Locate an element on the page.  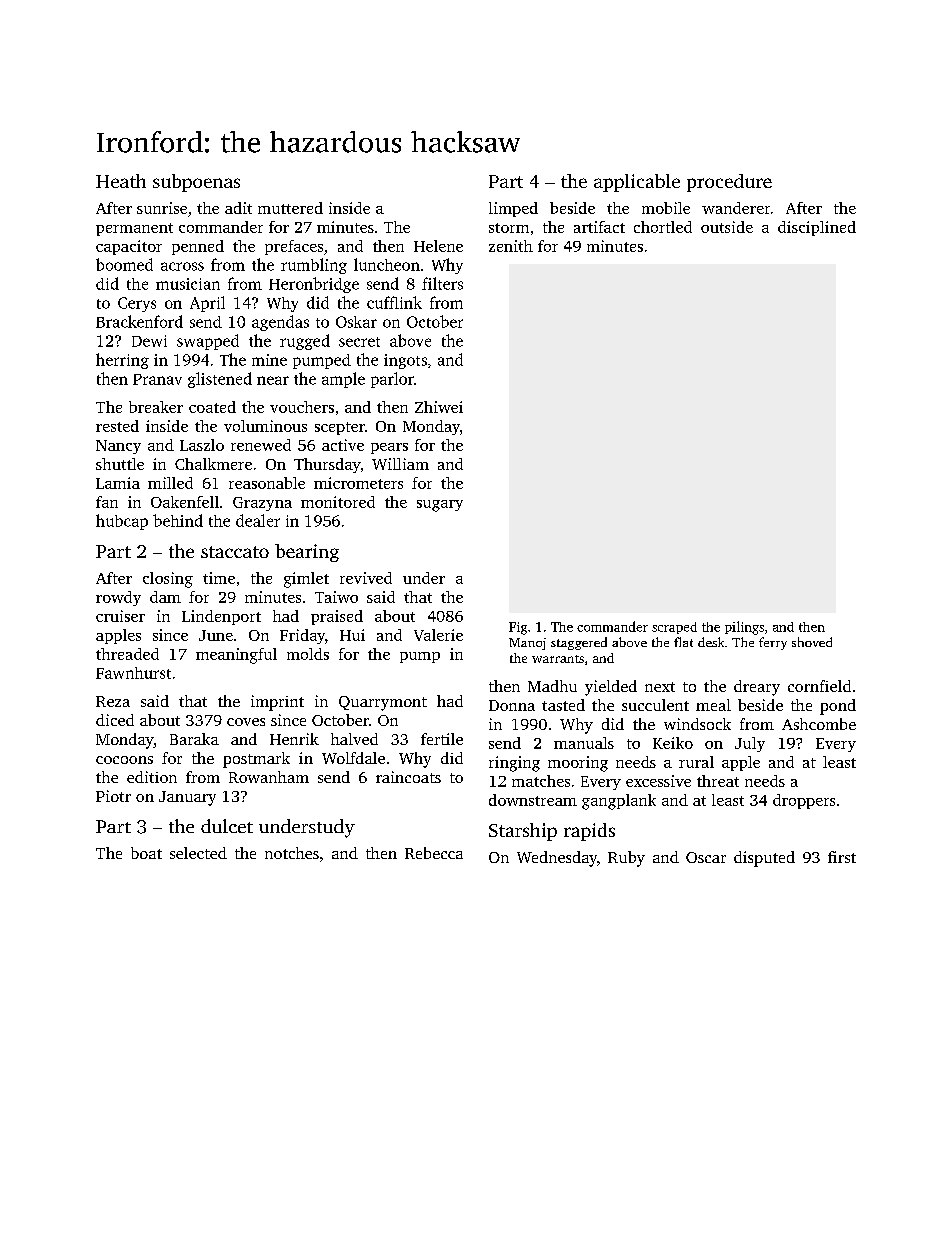
Oskar is located at coordinates (356, 322).
